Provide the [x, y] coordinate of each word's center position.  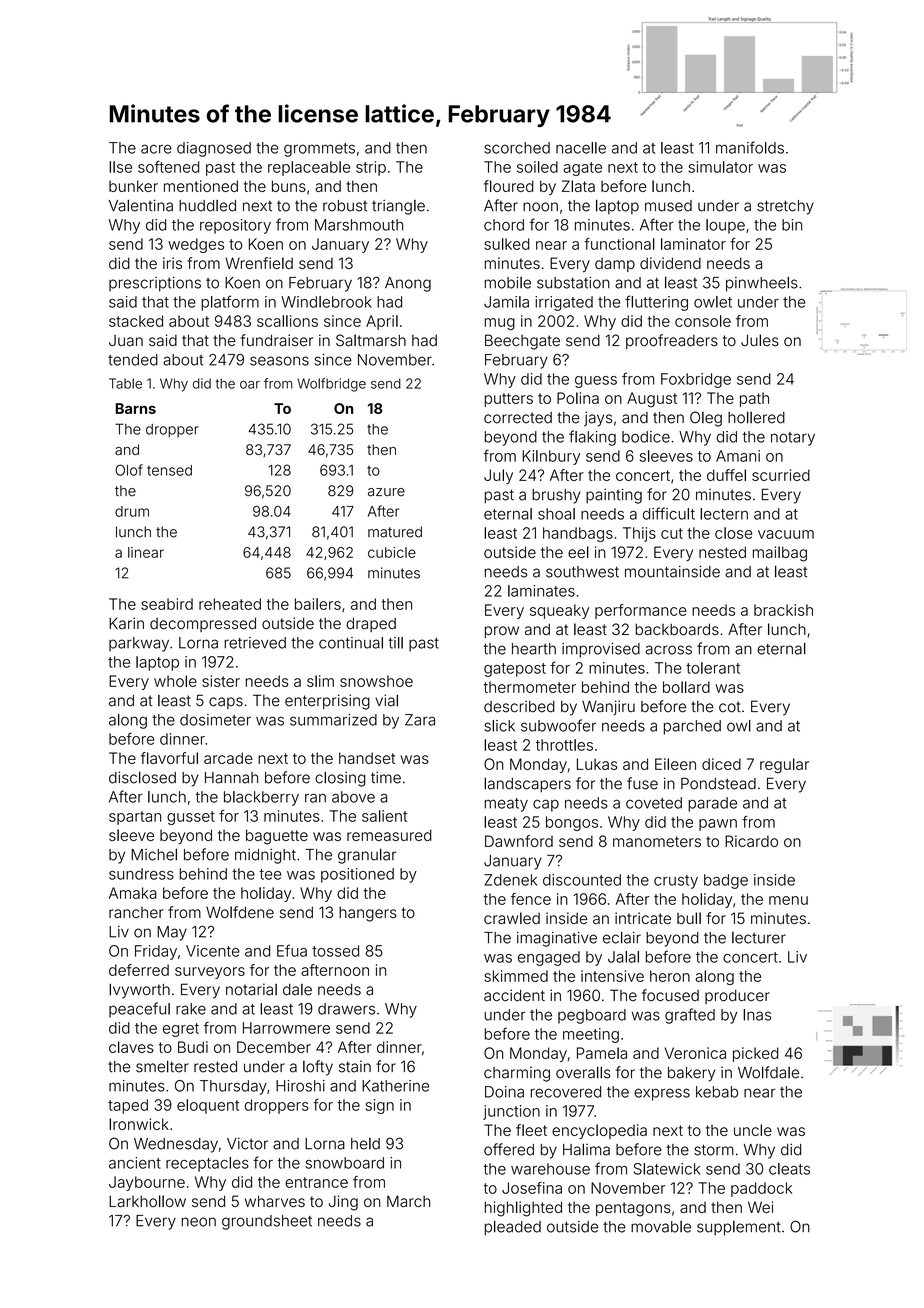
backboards [677, 629]
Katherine [395, 1086]
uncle [753, 1130]
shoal [556, 514]
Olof [129, 470]
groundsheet [267, 1222]
